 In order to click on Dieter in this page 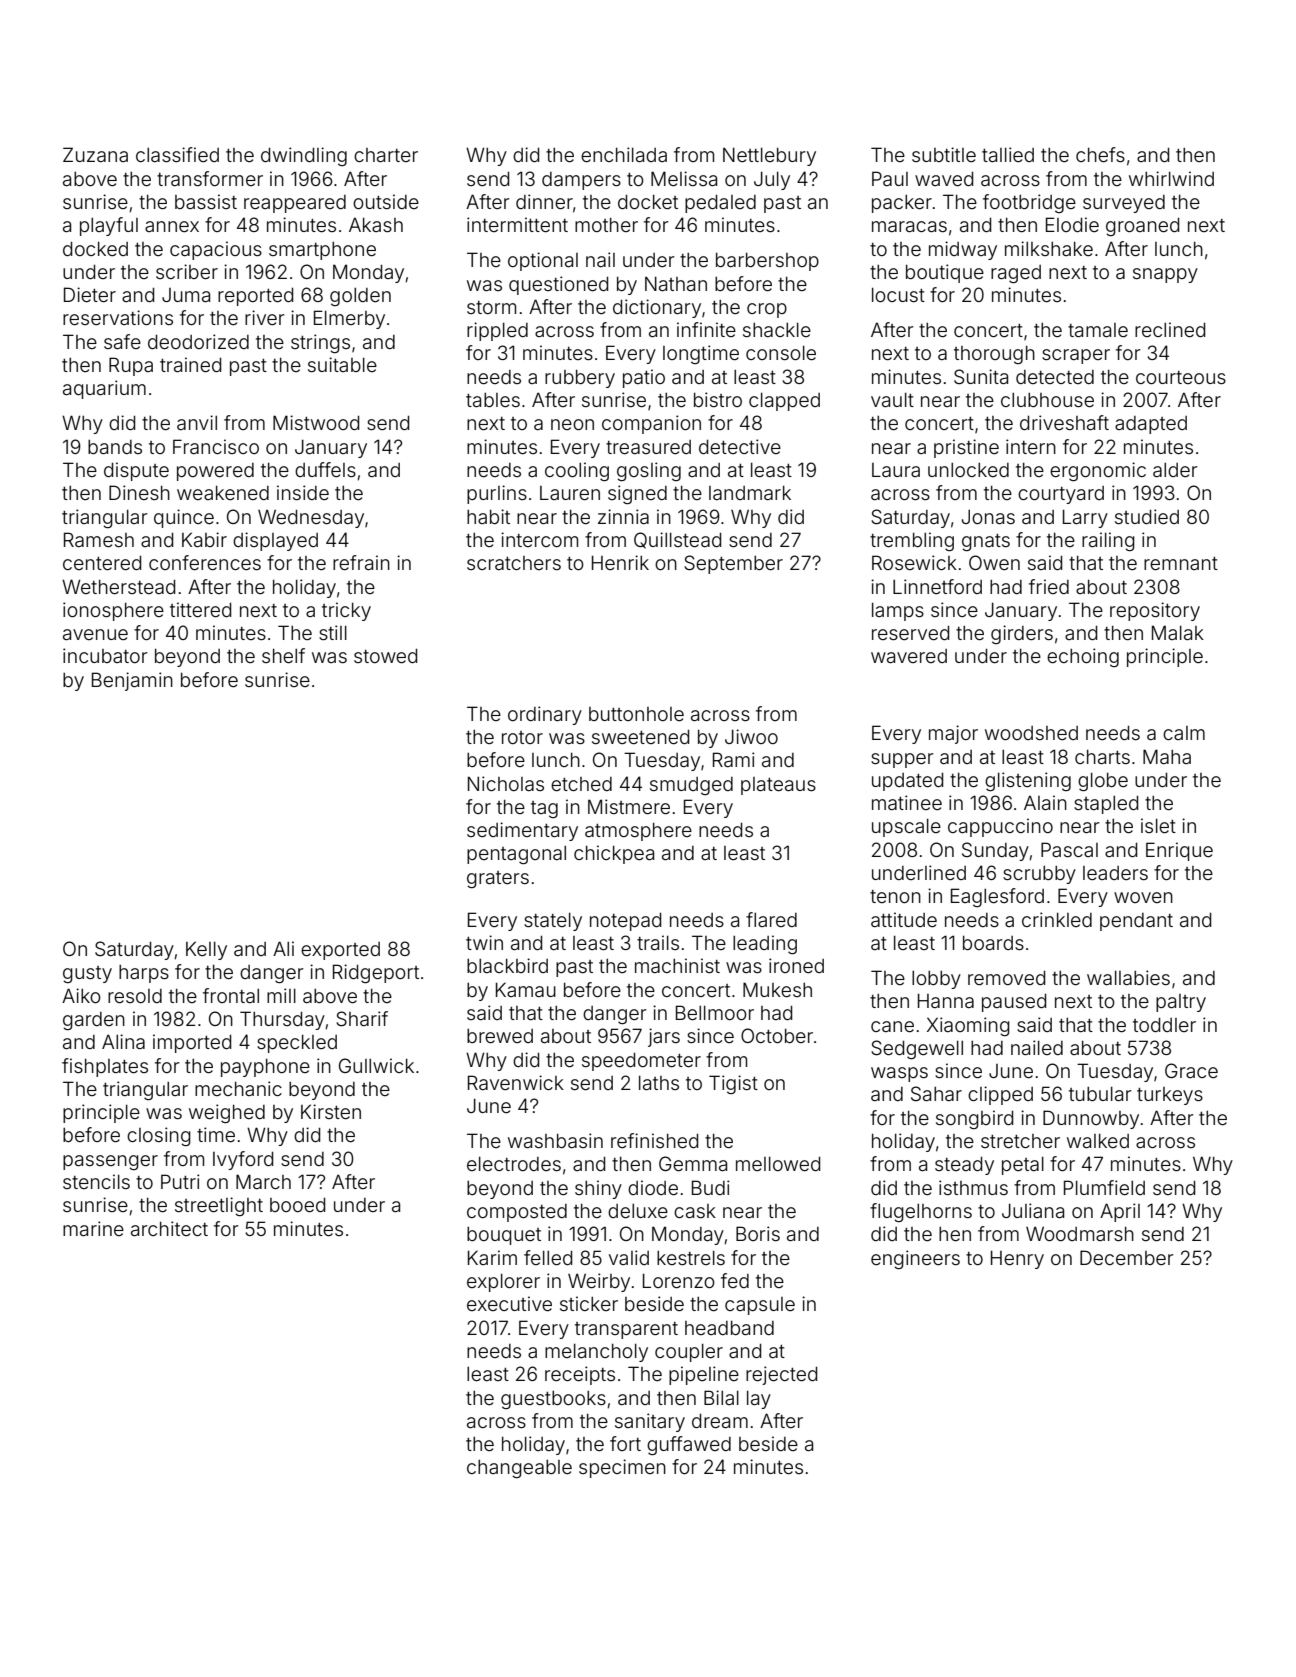, I will do `click(90, 294)`.
